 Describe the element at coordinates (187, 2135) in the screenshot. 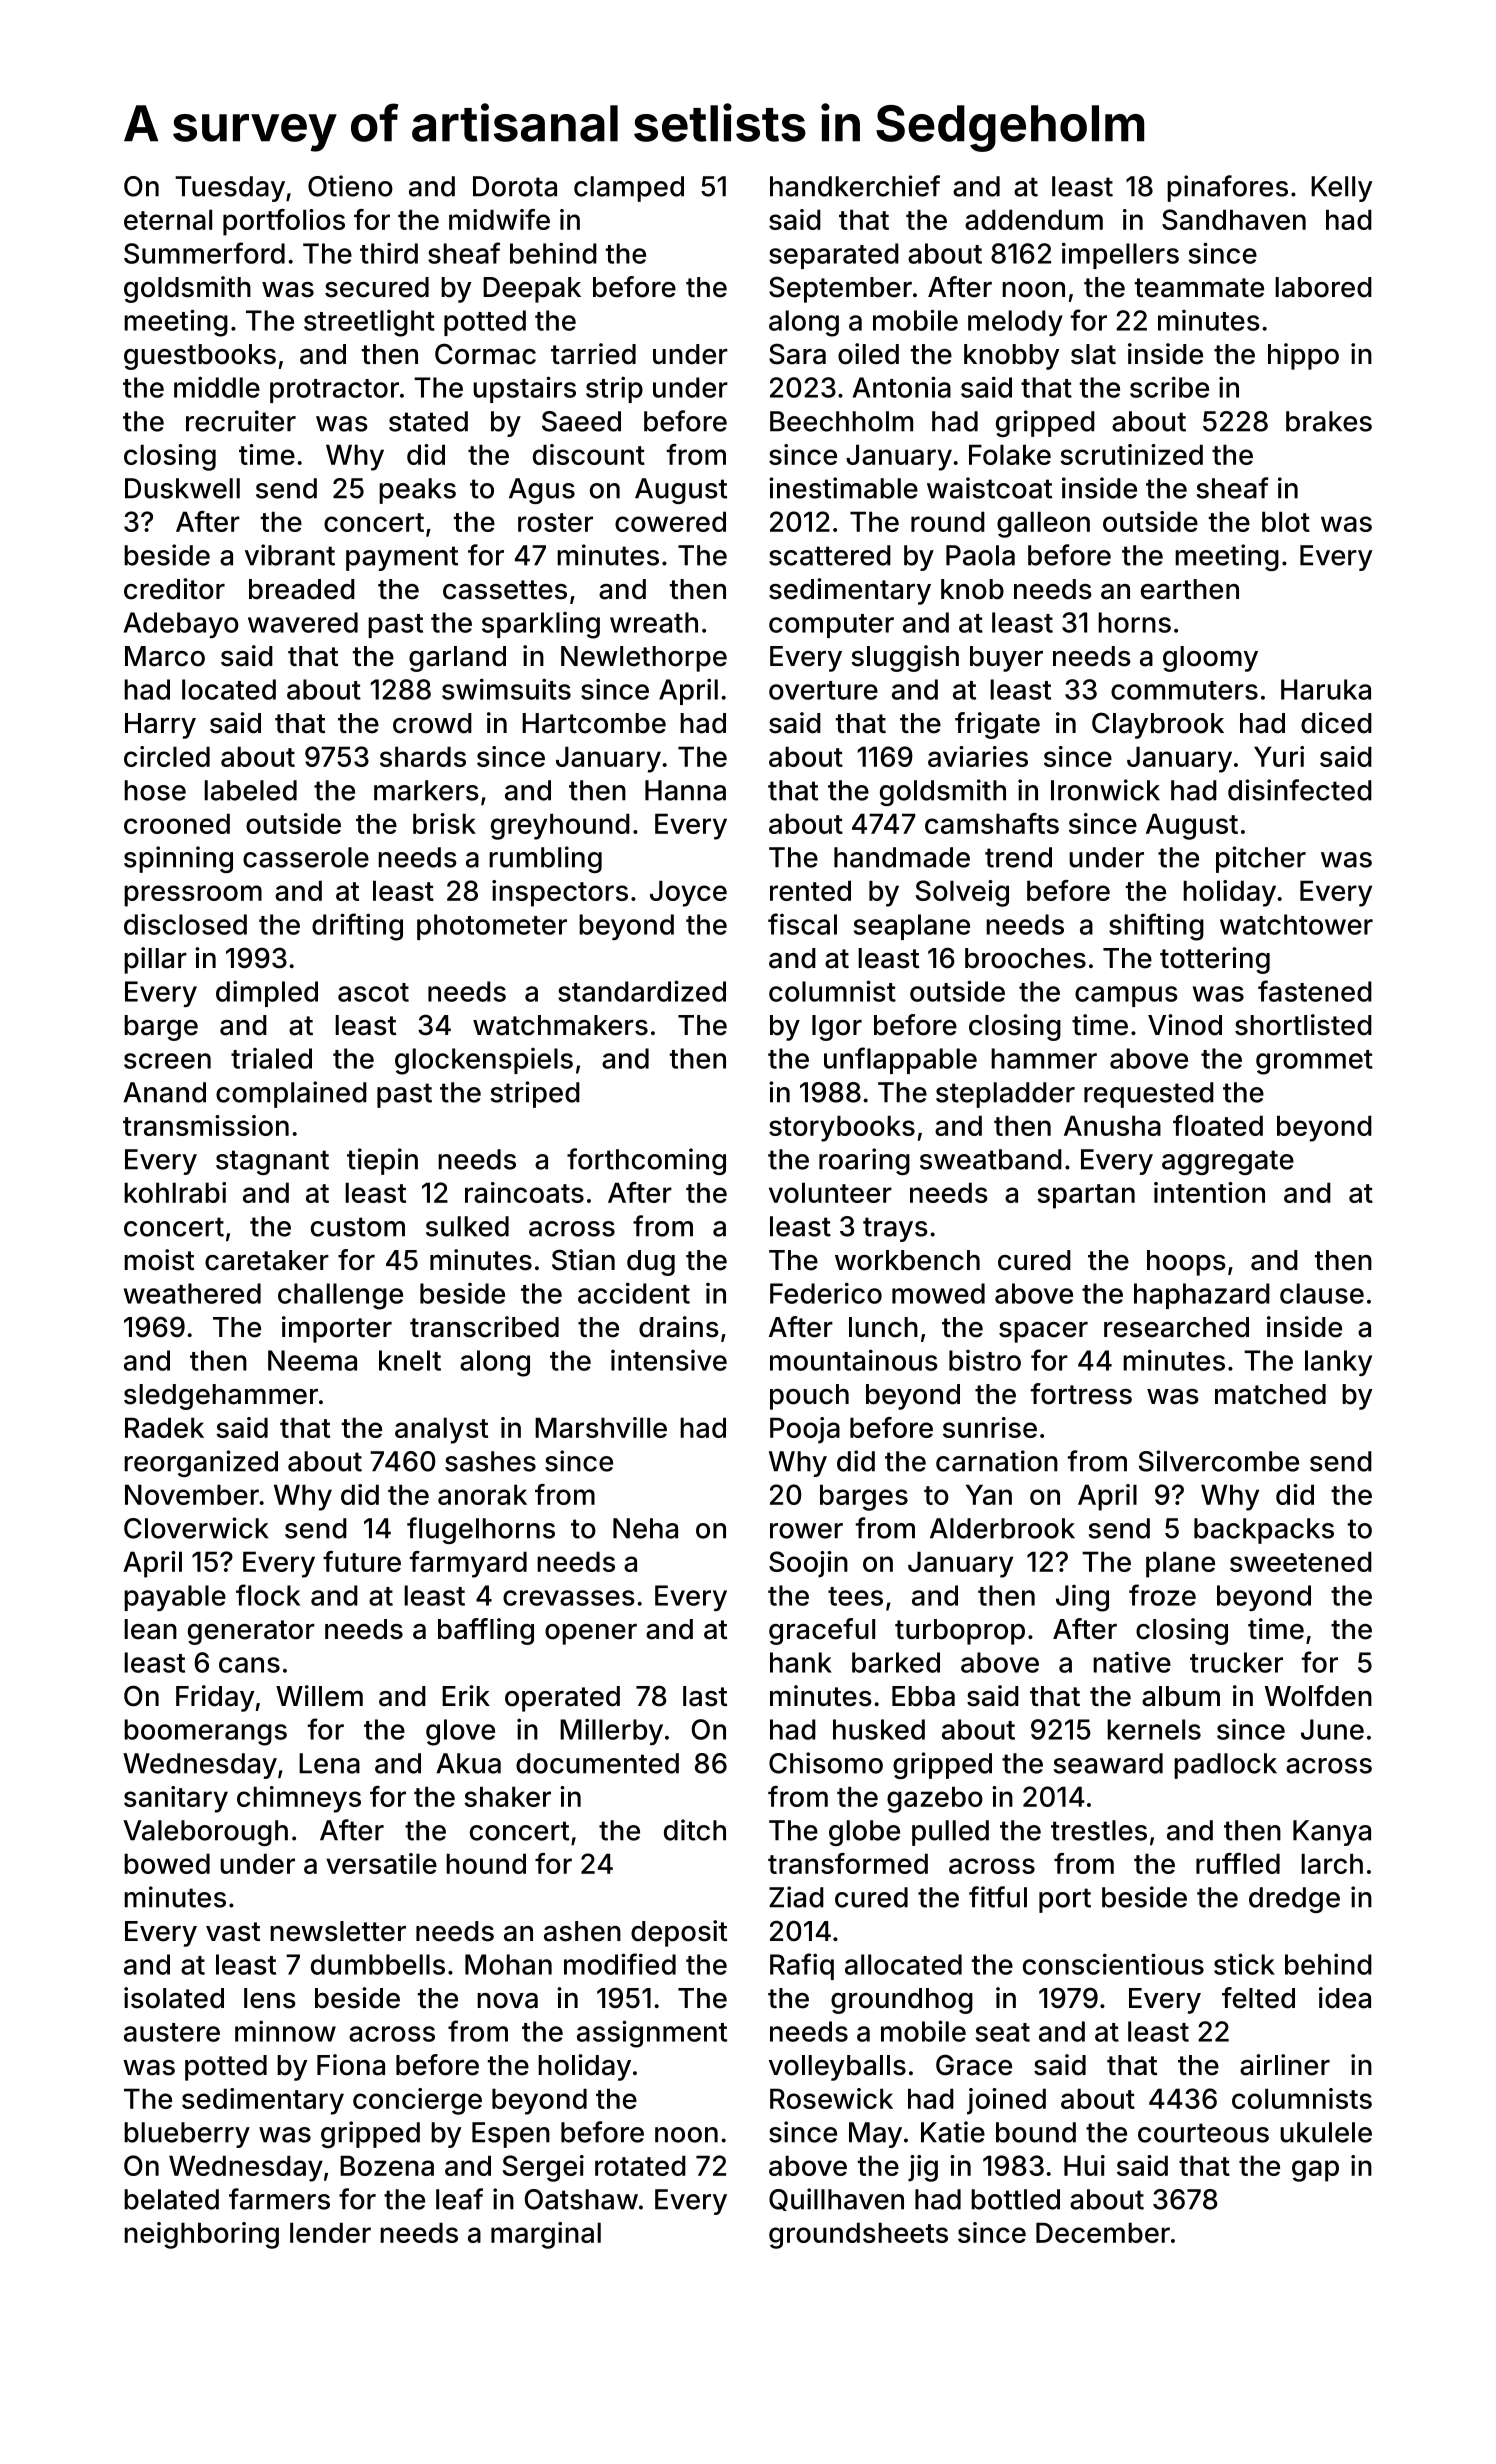

I see `blueberry` at that location.
